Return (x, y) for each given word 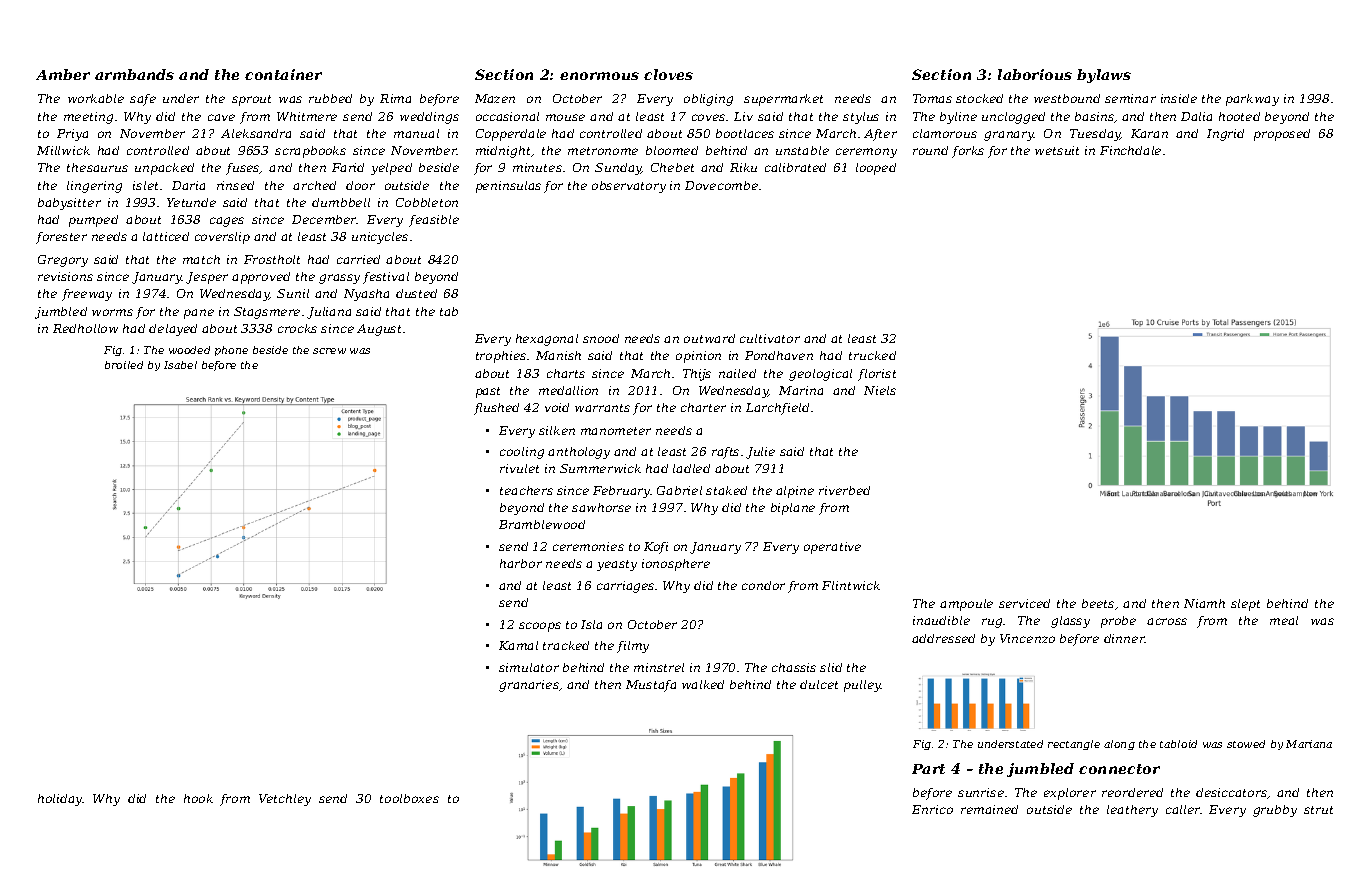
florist (877, 375)
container (283, 74)
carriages (625, 587)
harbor (521, 563)
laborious (1035, 74)
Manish (558, 355)
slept (1245, 605)
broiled (124, 365)
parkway (1252, 100)
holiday (60, 800)
